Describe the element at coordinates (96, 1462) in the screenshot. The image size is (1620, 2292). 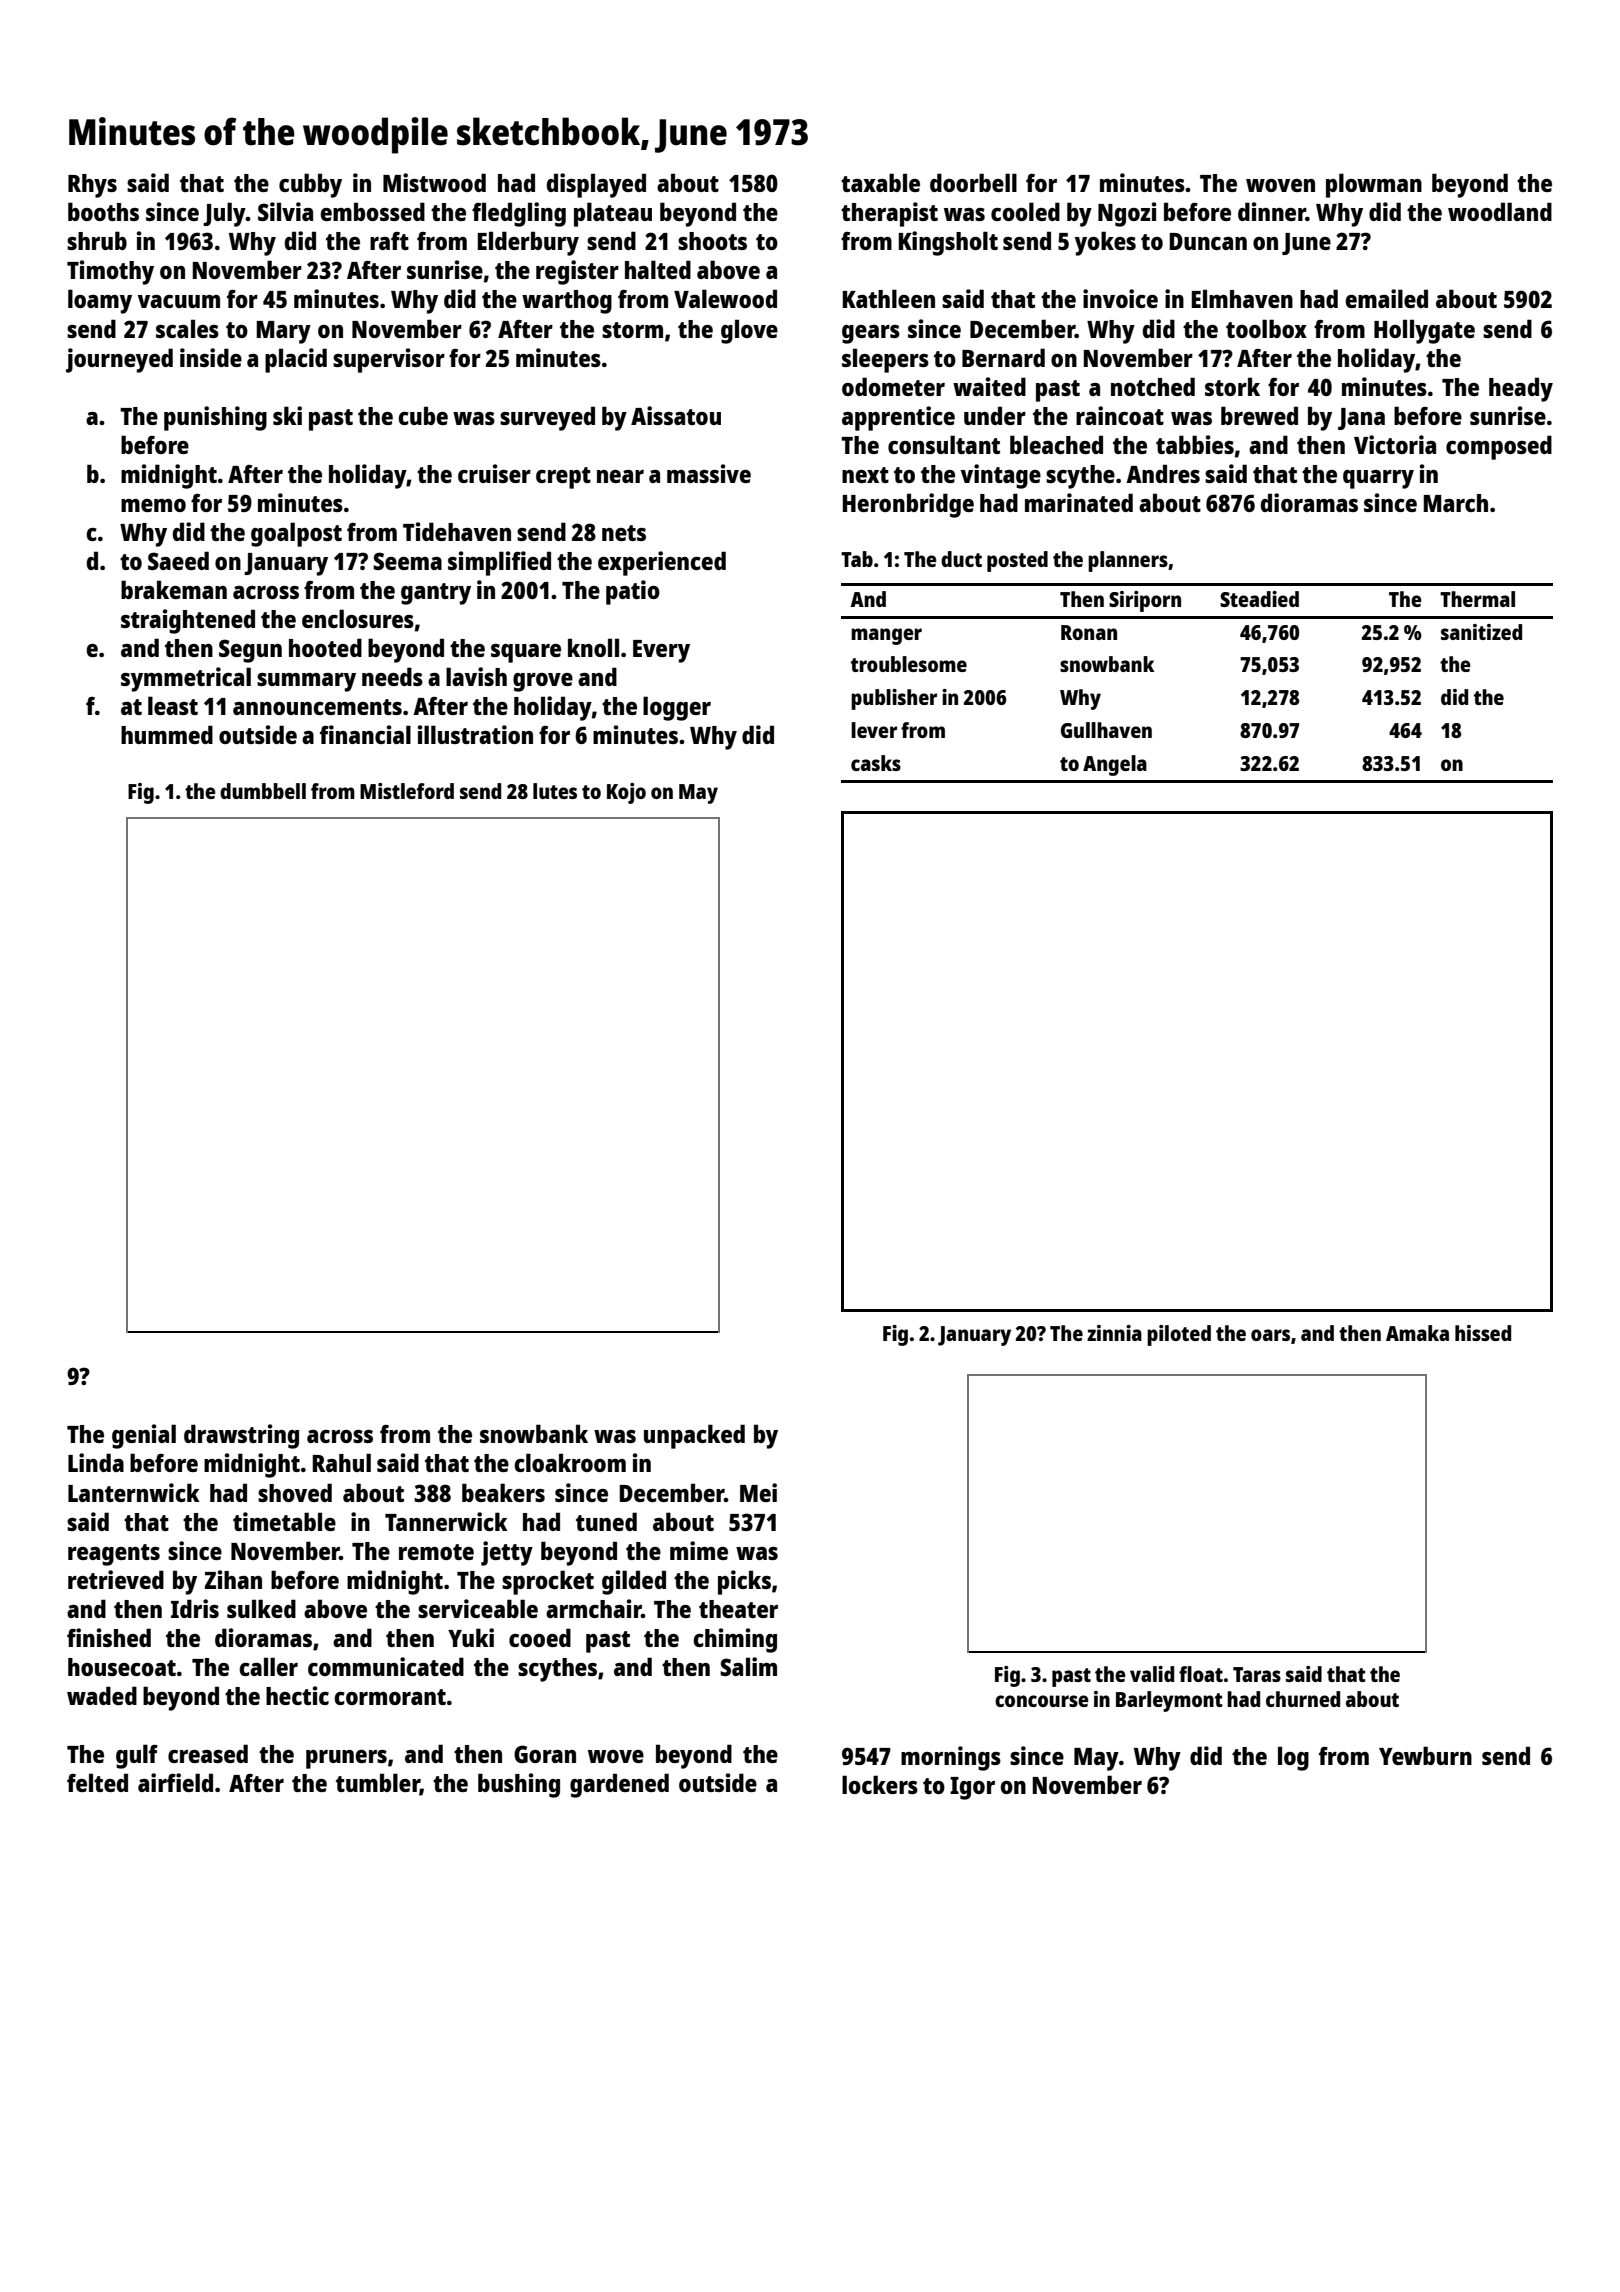
I see `Linda` at that location.
